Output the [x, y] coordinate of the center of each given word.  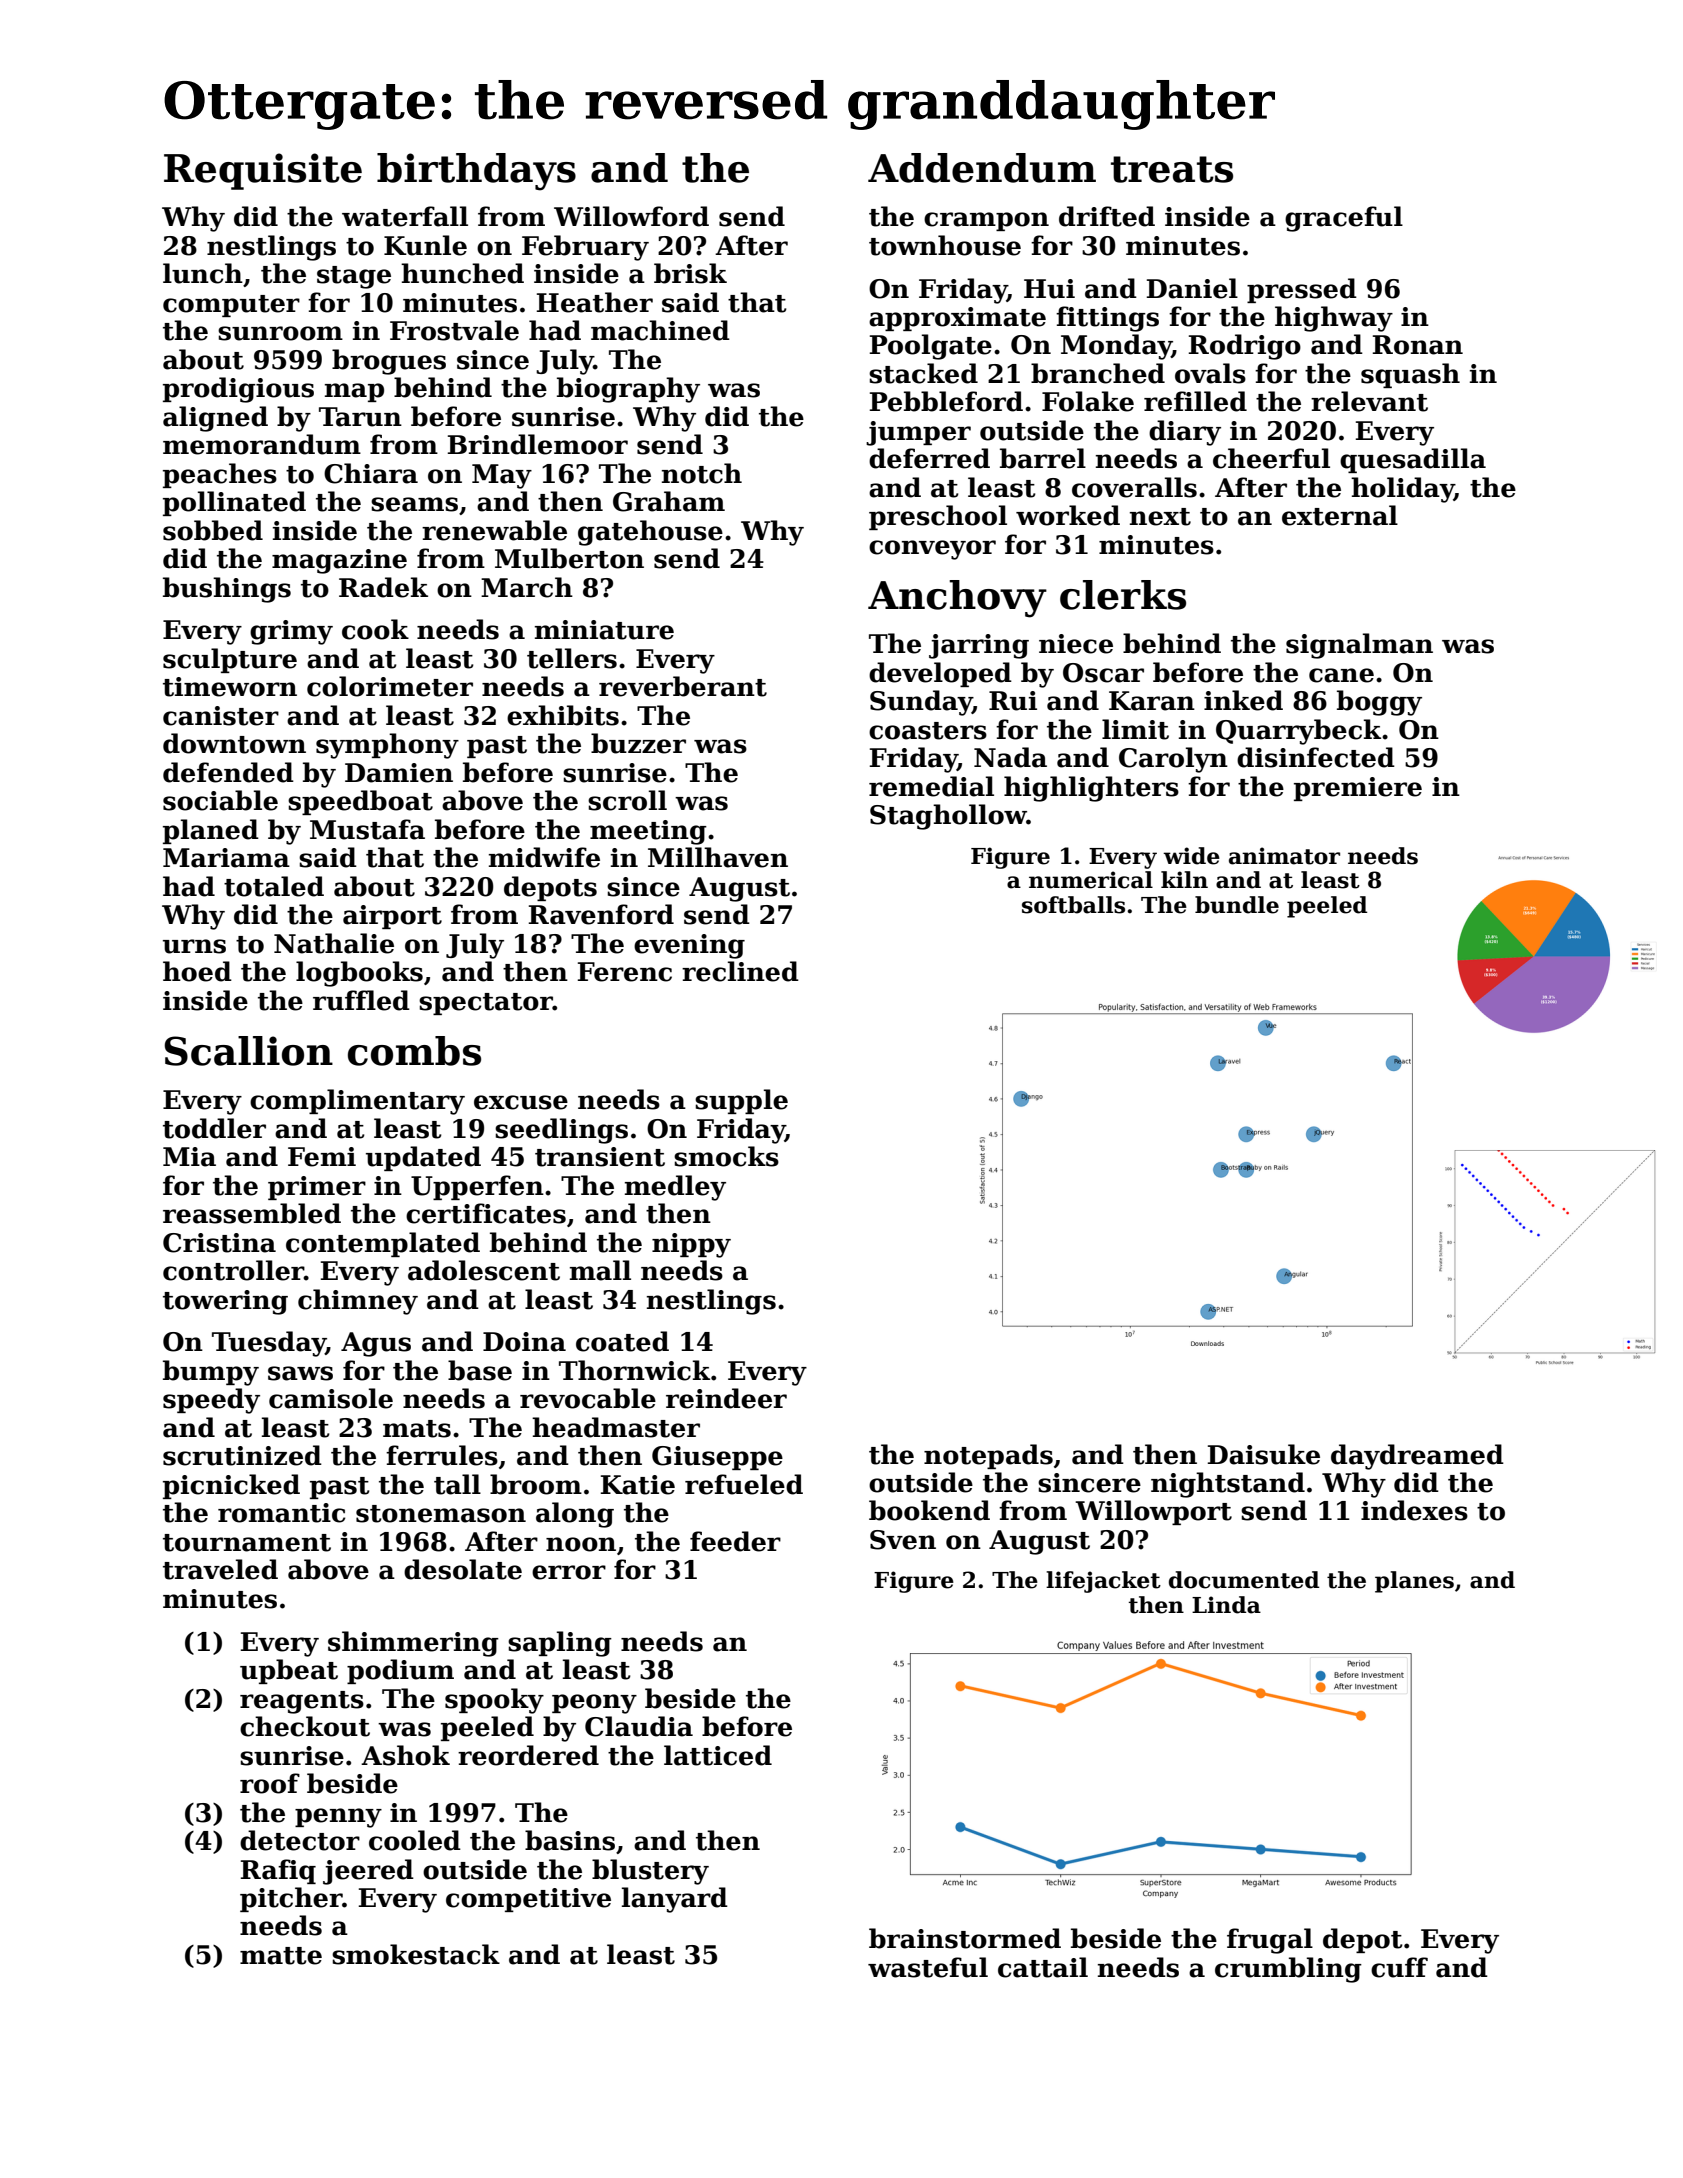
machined [660, 330]
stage [354, 277]
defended [228, 772]
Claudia [639, 1726]
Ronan [1418, 345]
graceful [1344, 219]
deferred [929, 458]
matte [281, 1956]
